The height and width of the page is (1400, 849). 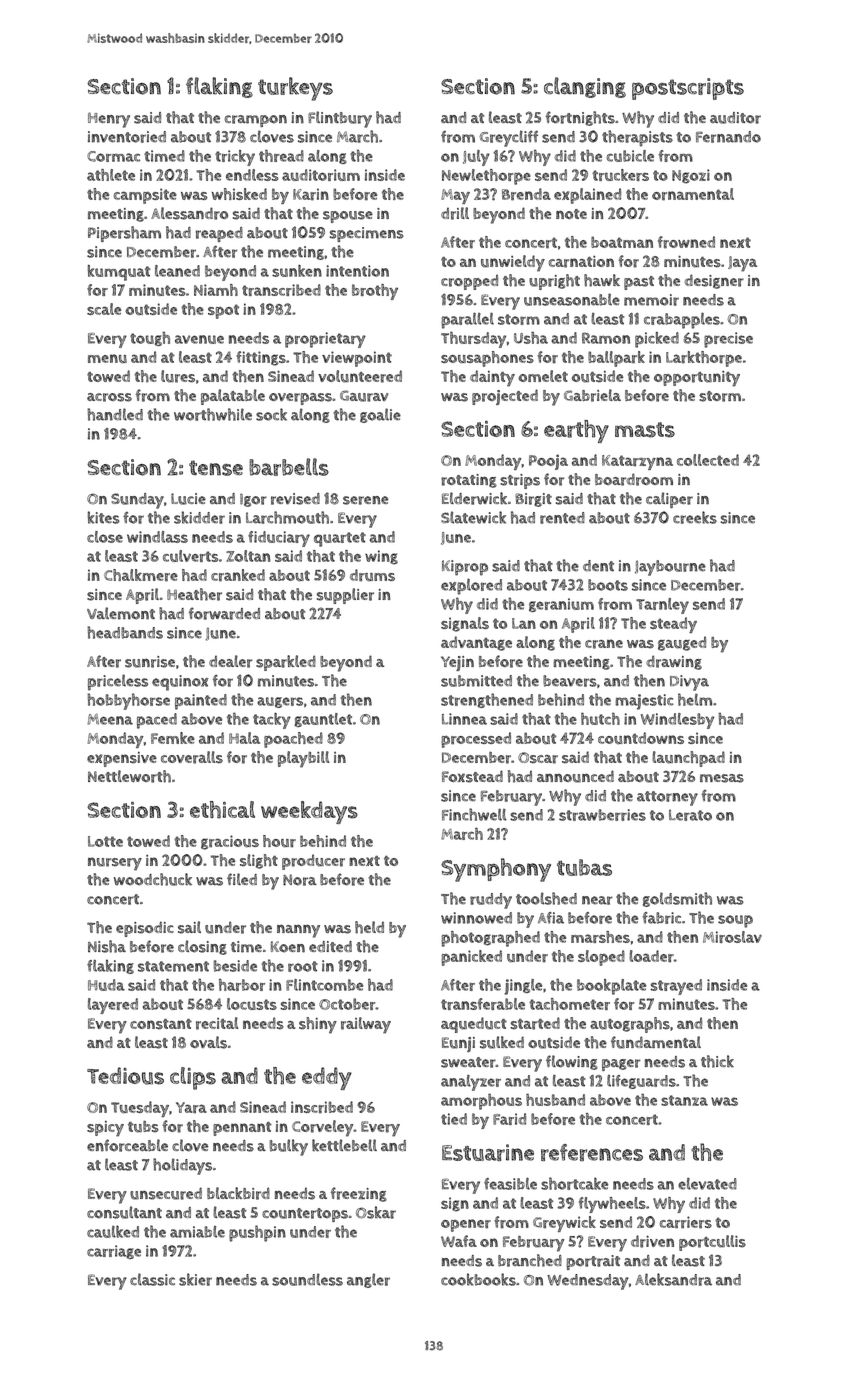 I want to click on Katarzyna, so click(x=637, y=462).
